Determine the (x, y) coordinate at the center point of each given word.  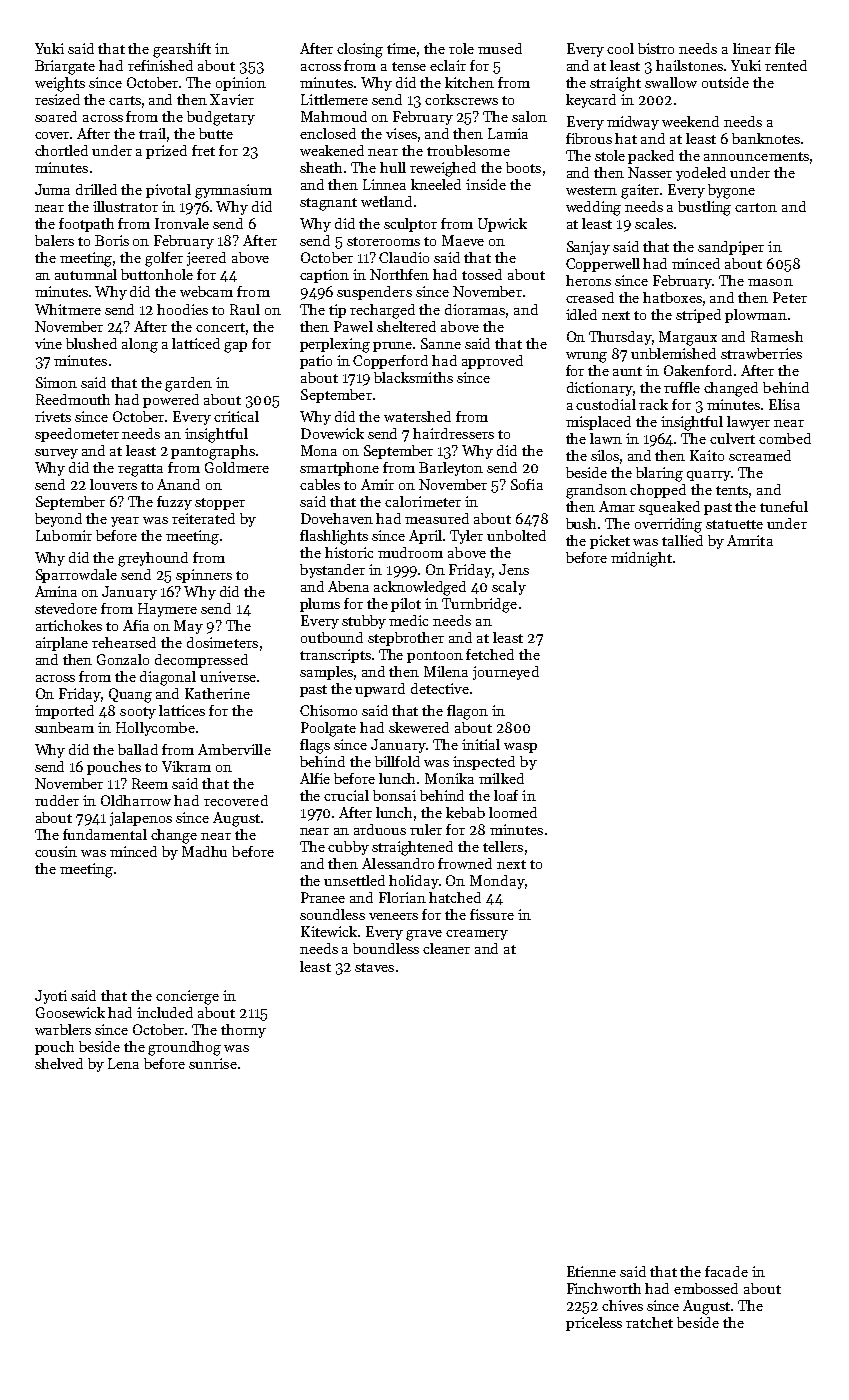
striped (698, 316)
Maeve (463, 240)
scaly (509, 588)
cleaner (446, 948)
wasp (520, 748)
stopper (220, 504)
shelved (59, 1063)
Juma (52, 189)
